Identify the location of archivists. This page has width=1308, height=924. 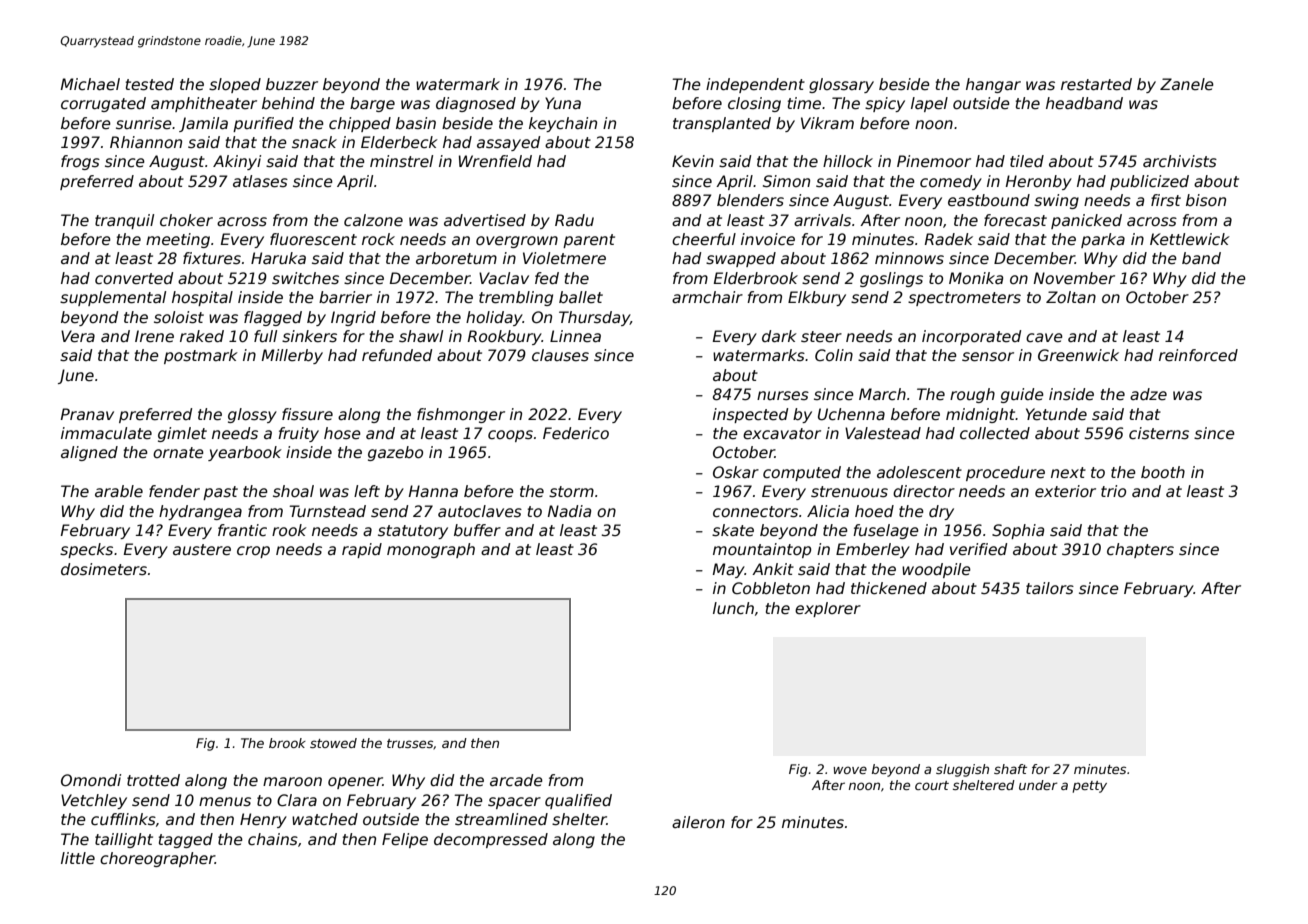
(1180, 161).
